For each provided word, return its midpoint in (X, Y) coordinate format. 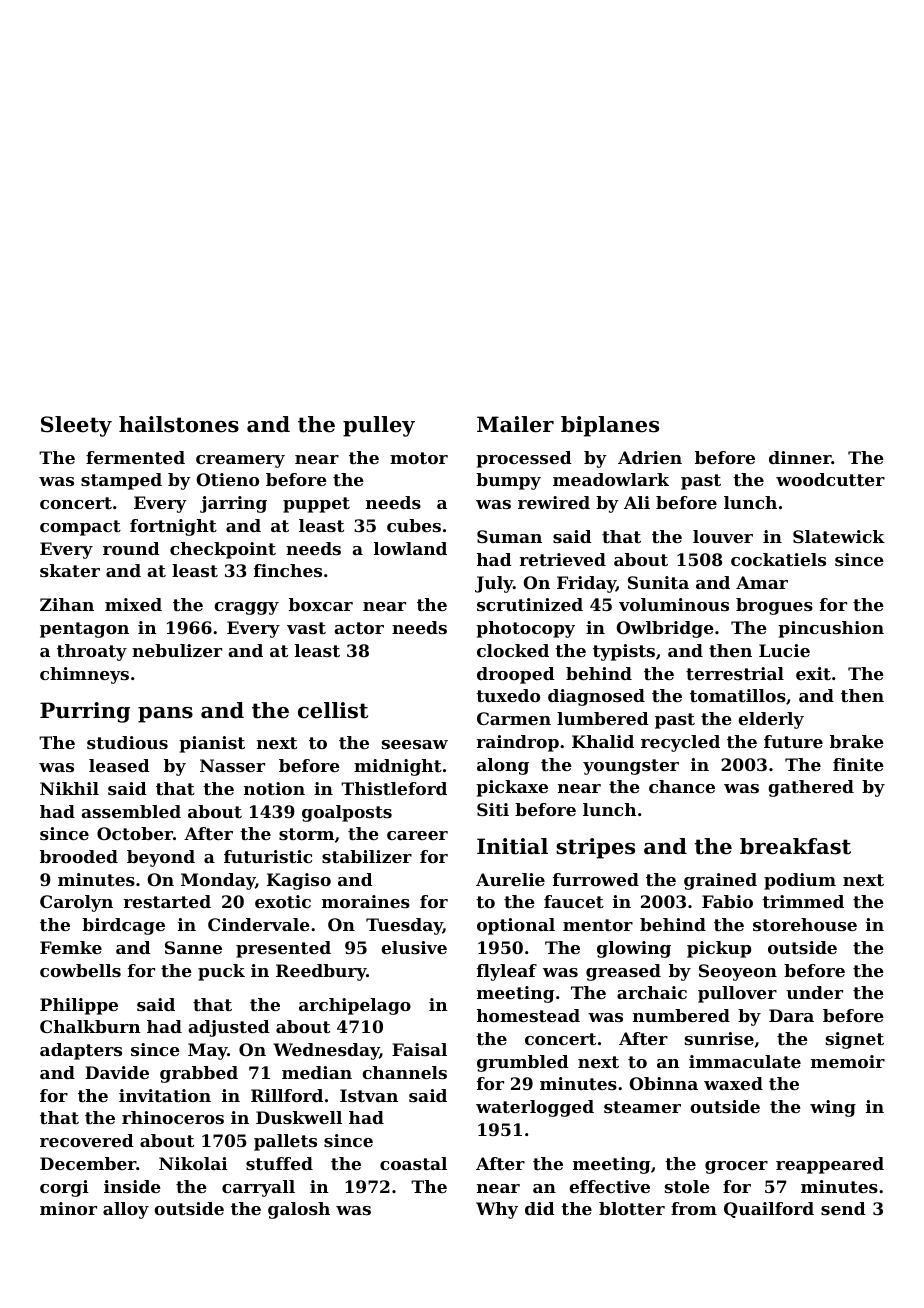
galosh (299, 1210)
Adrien (650, 457)
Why (497, 1210)
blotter (632, 1208)
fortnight (173, 527)
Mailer (515, 424)
